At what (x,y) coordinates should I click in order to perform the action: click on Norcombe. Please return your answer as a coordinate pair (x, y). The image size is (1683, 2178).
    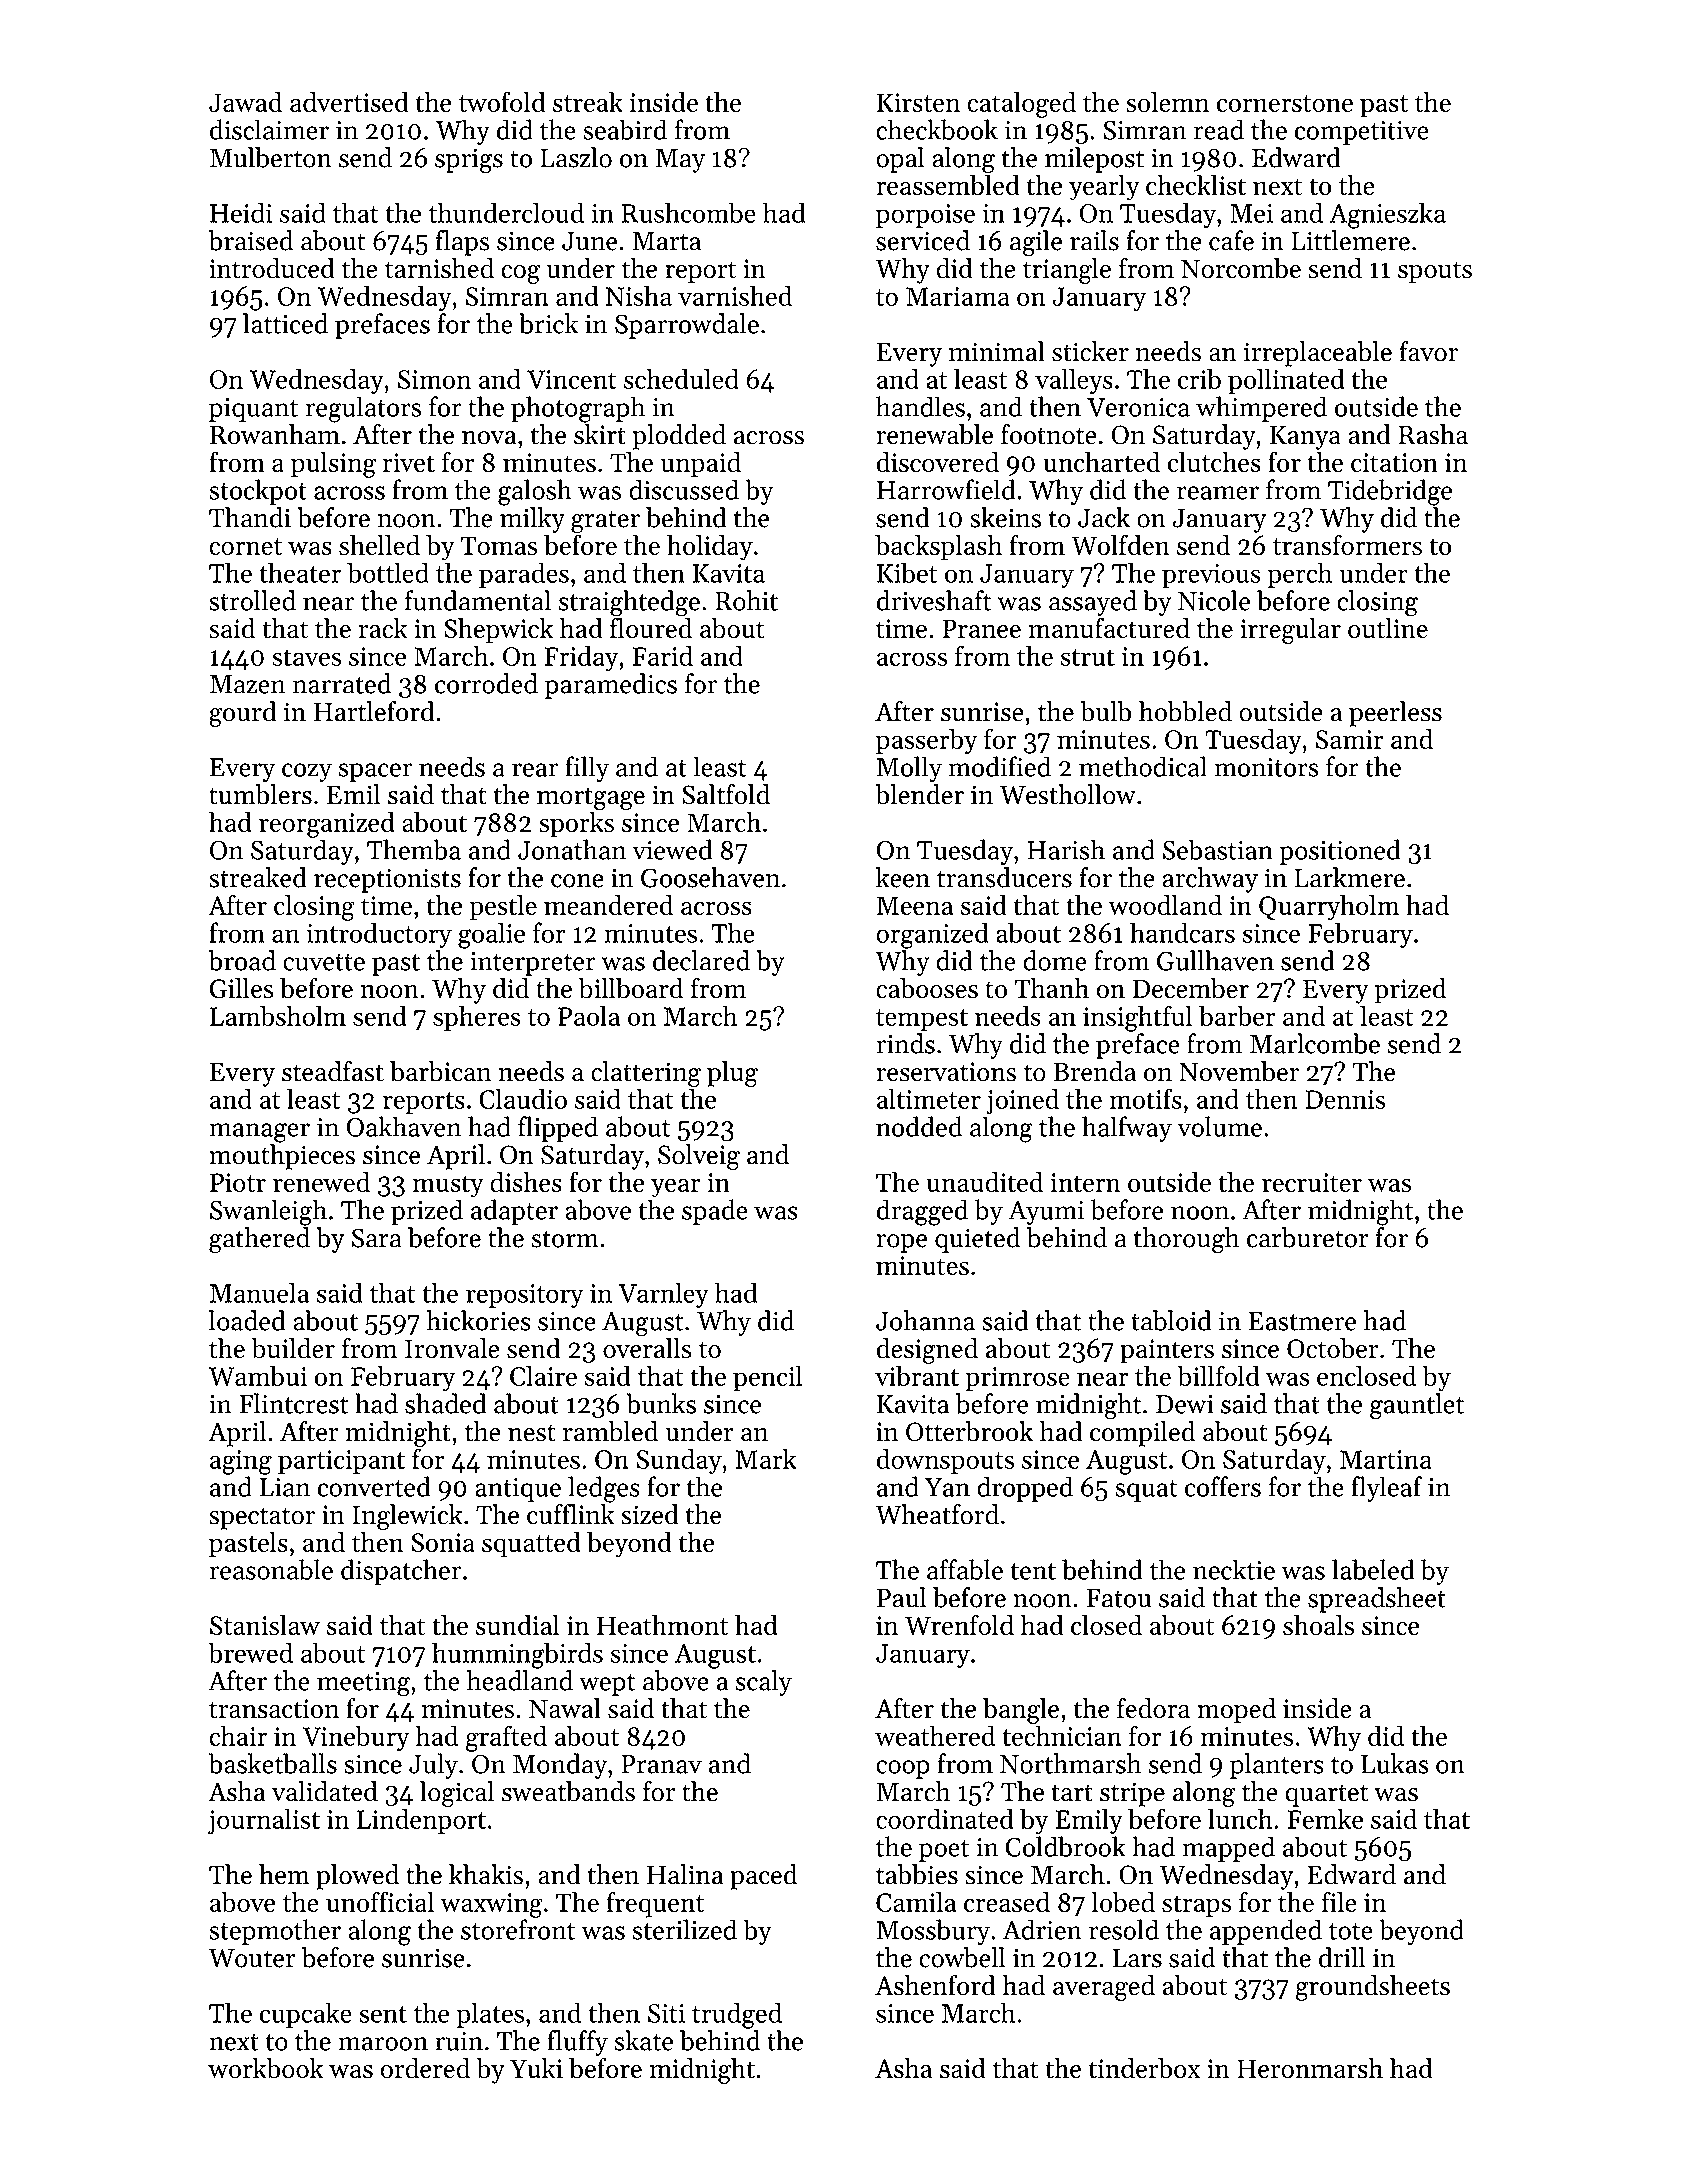
    Looking at the image, I should click on (1241, 268).
